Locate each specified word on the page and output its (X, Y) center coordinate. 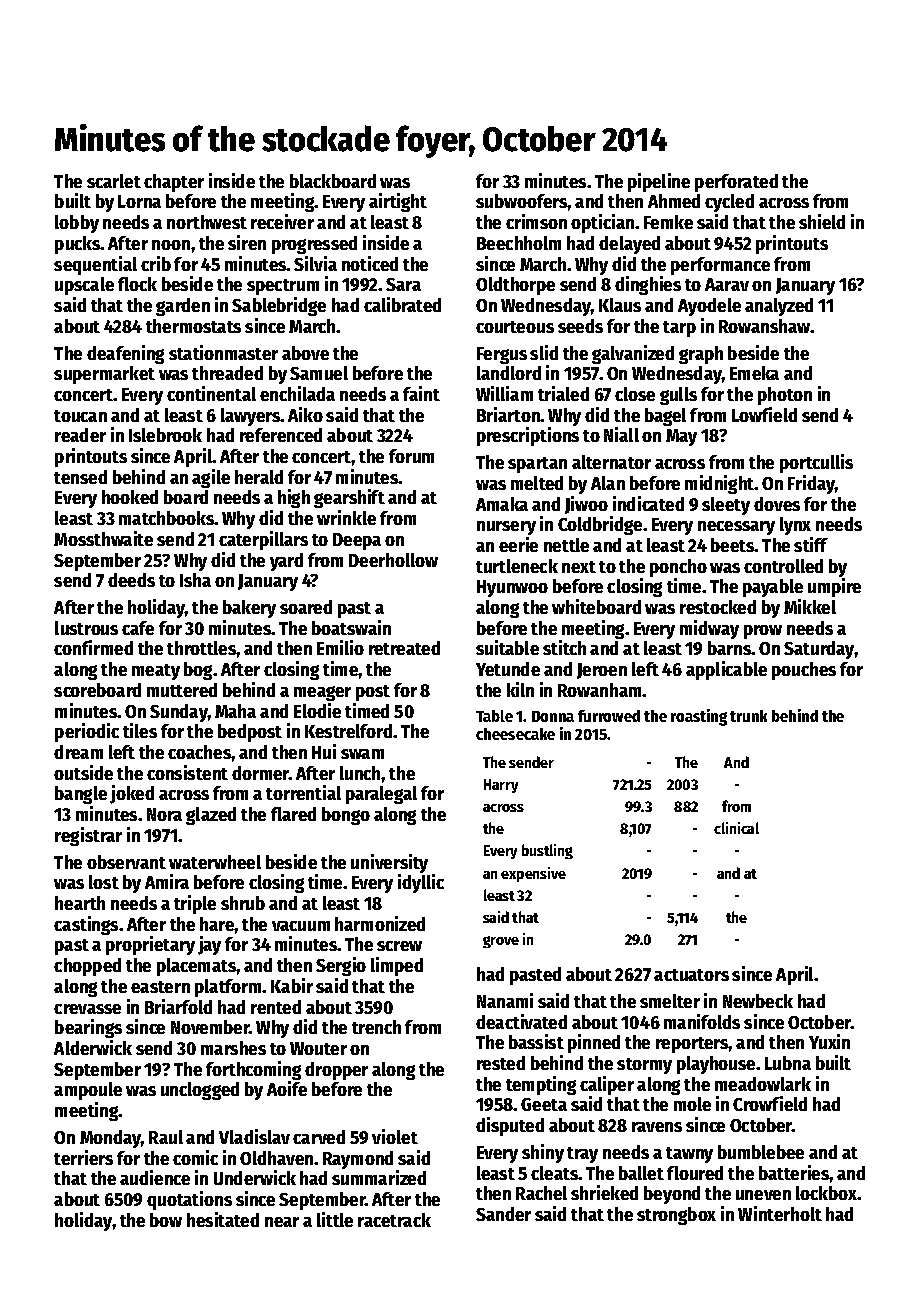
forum (411, 456)
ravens (657, 1127)
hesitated (223, 1219)
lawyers (251, 417)
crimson (536, 221)
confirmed (93, 647)
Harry (501, 786)
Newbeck (758, 1001)
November (210, 1027)
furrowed (609, 716)
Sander (503, 1214)
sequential (95, 265)
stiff (811, 544)
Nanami (505, 1000)
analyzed (779, 307)
